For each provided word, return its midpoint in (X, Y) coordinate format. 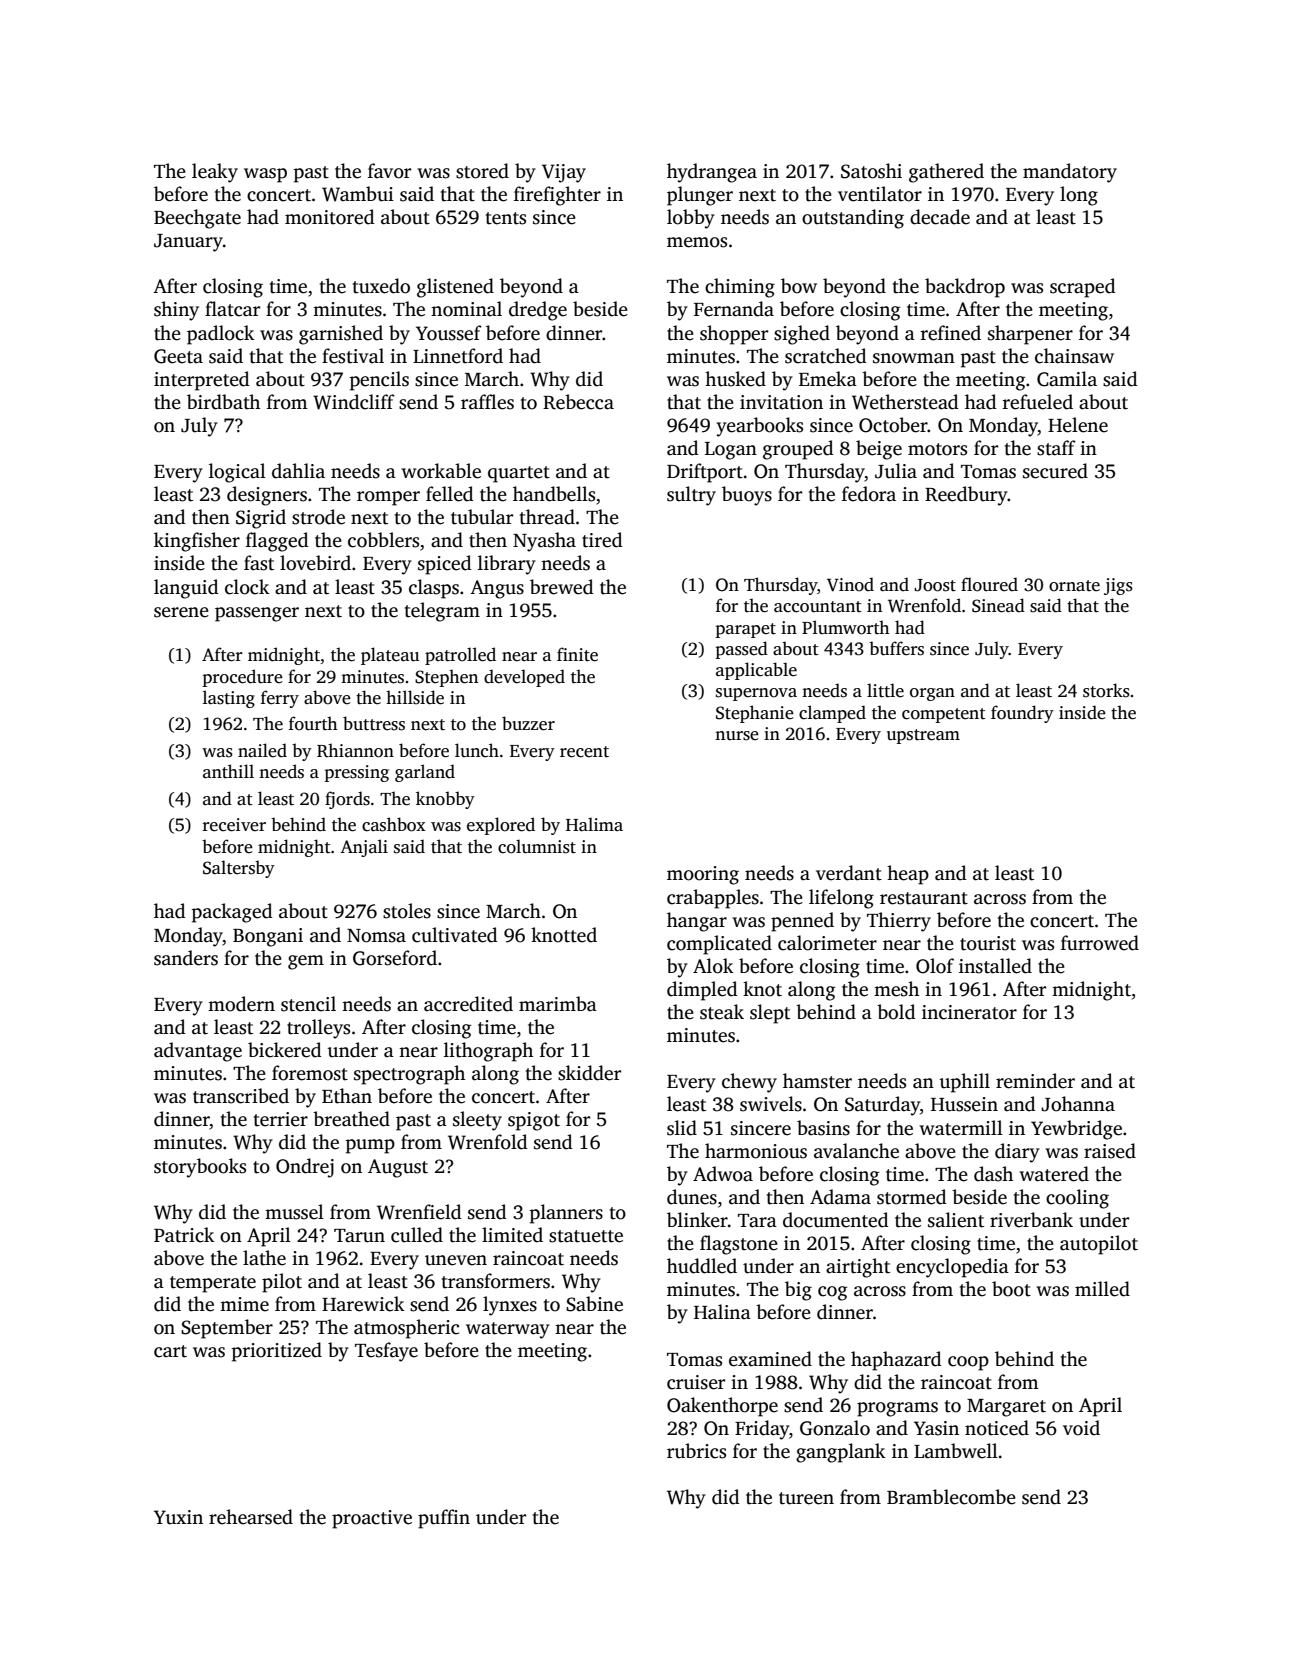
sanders (186, 958)
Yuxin (178, 1517)
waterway (508, 1330)
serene (181, 612)
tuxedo (381, 286)
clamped (832, 714)
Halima (594, 824)
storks (1106, 690)
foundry (1022, 714)
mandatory (1070, 173)
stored (482, 171)
